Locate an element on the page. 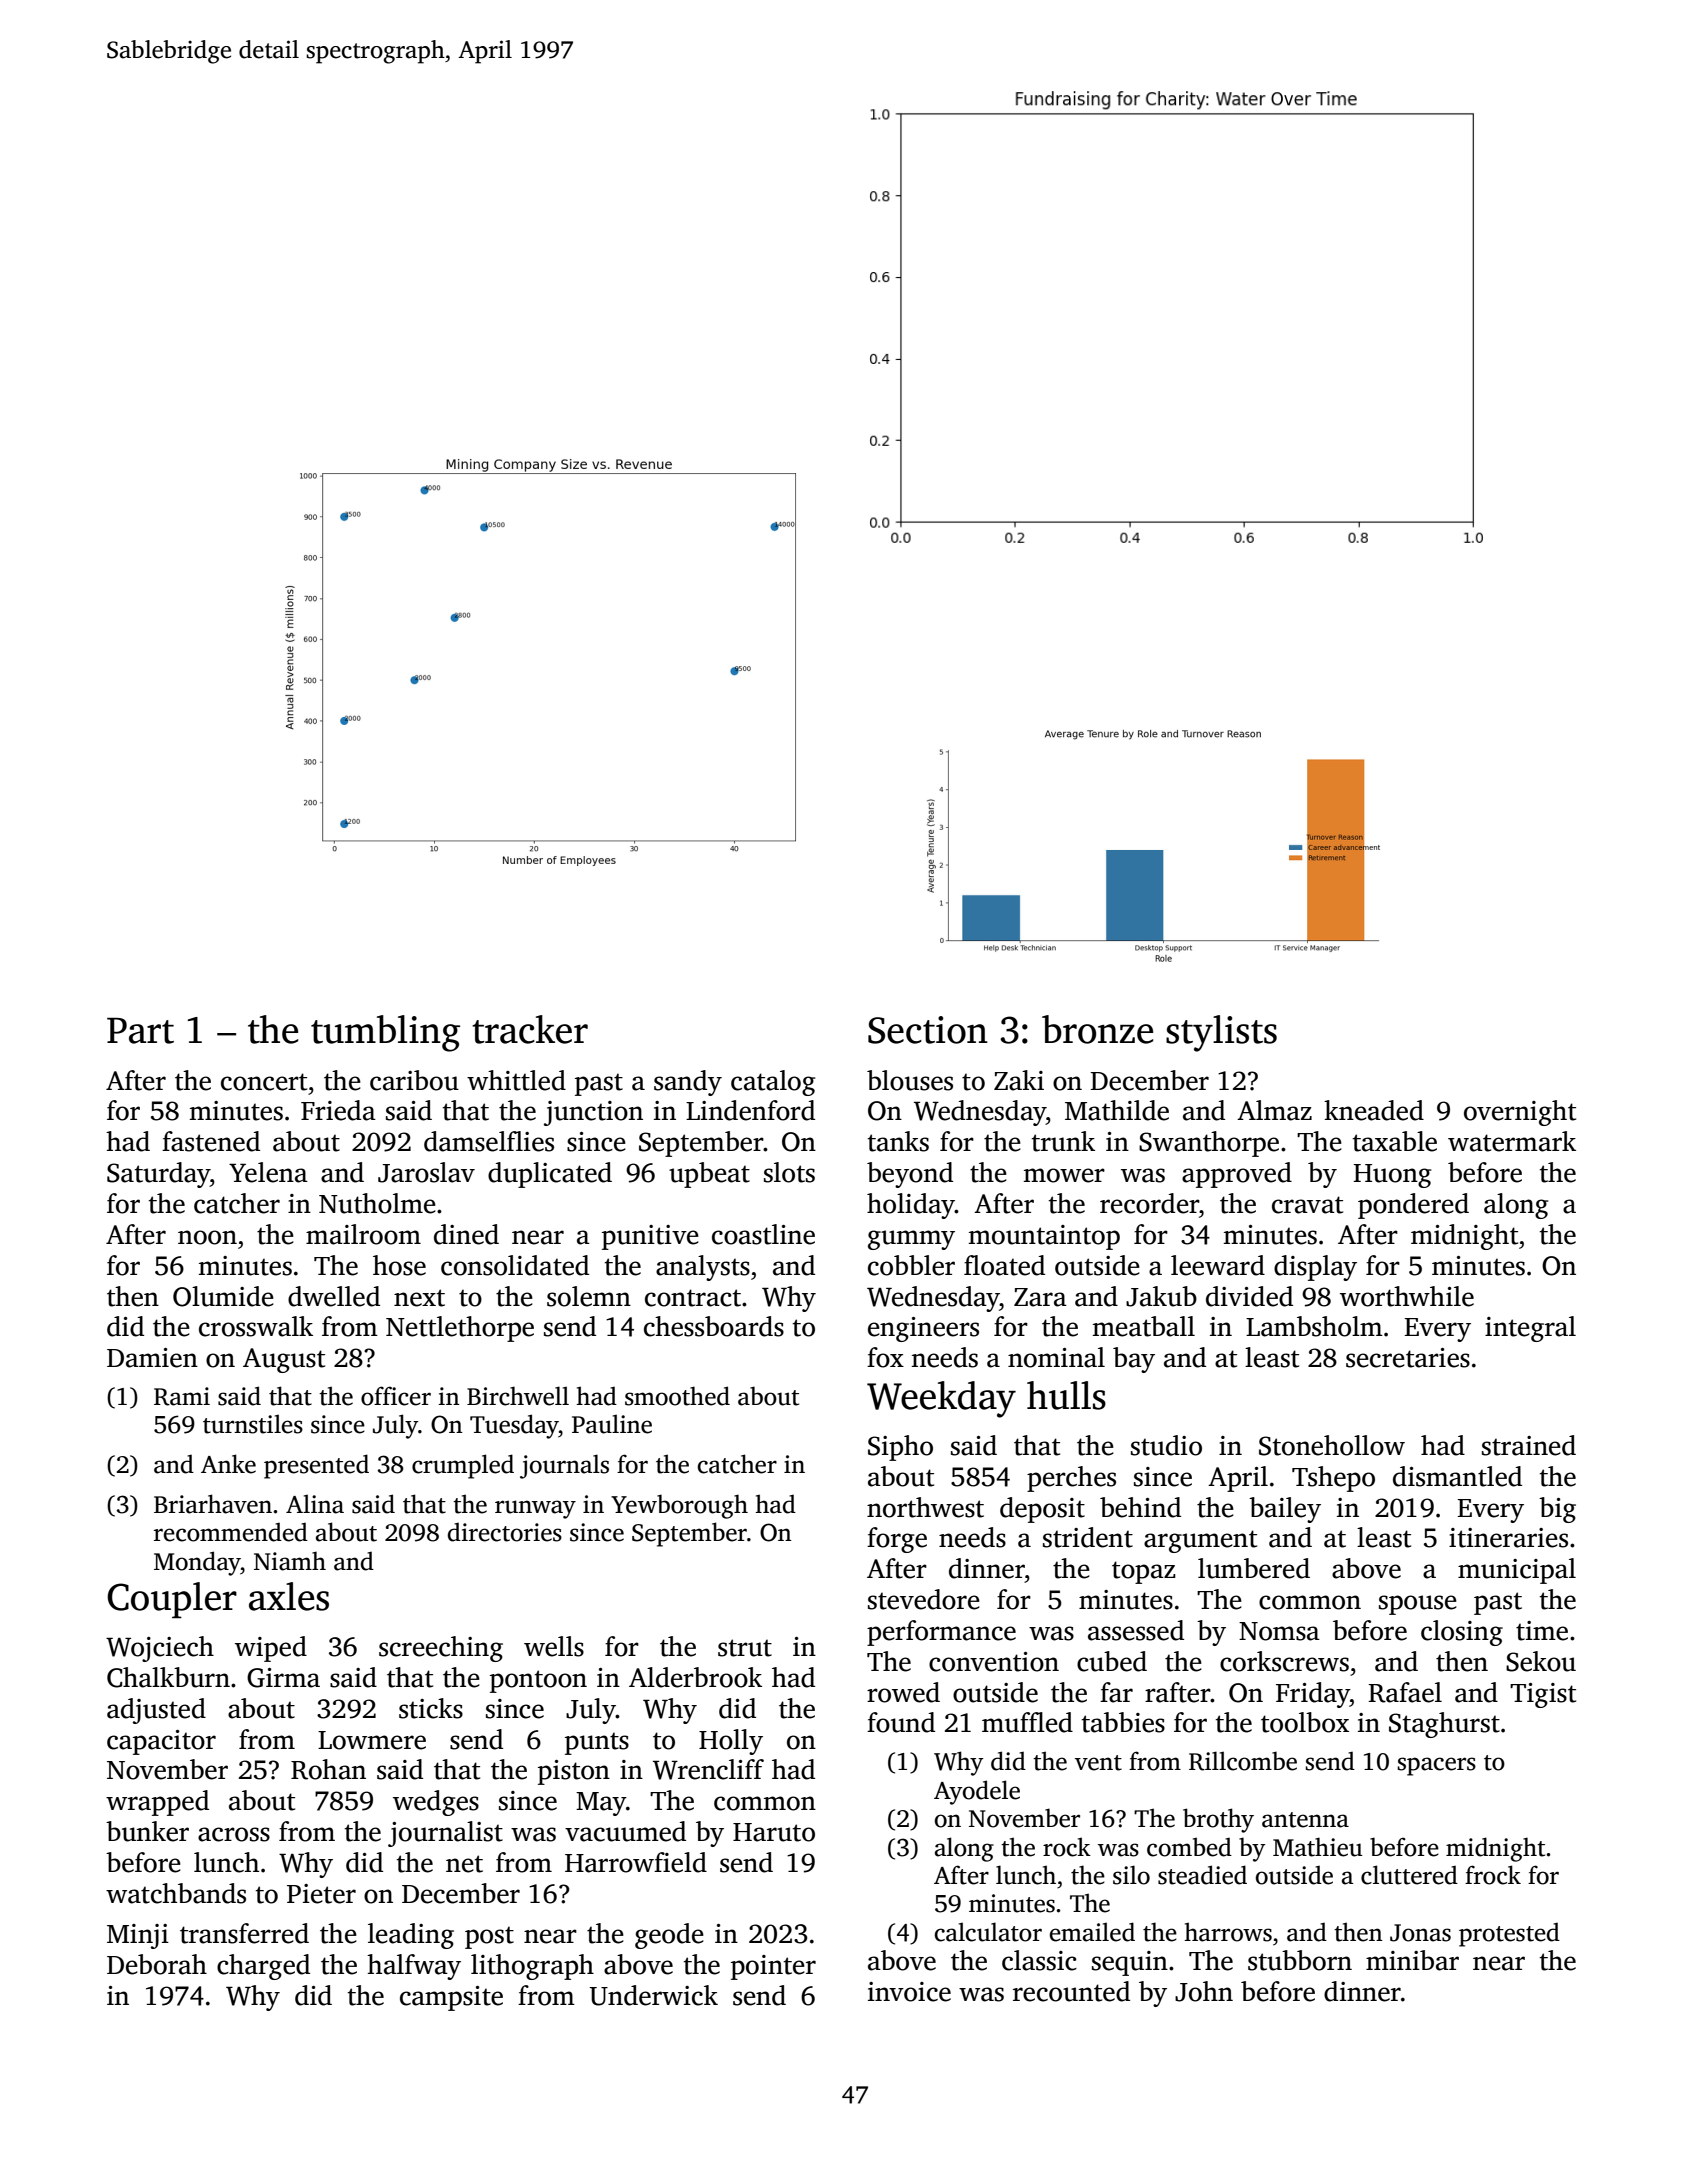 This page has height=2178, width=1683. Sipho is located at coordinates (900, 1448).
